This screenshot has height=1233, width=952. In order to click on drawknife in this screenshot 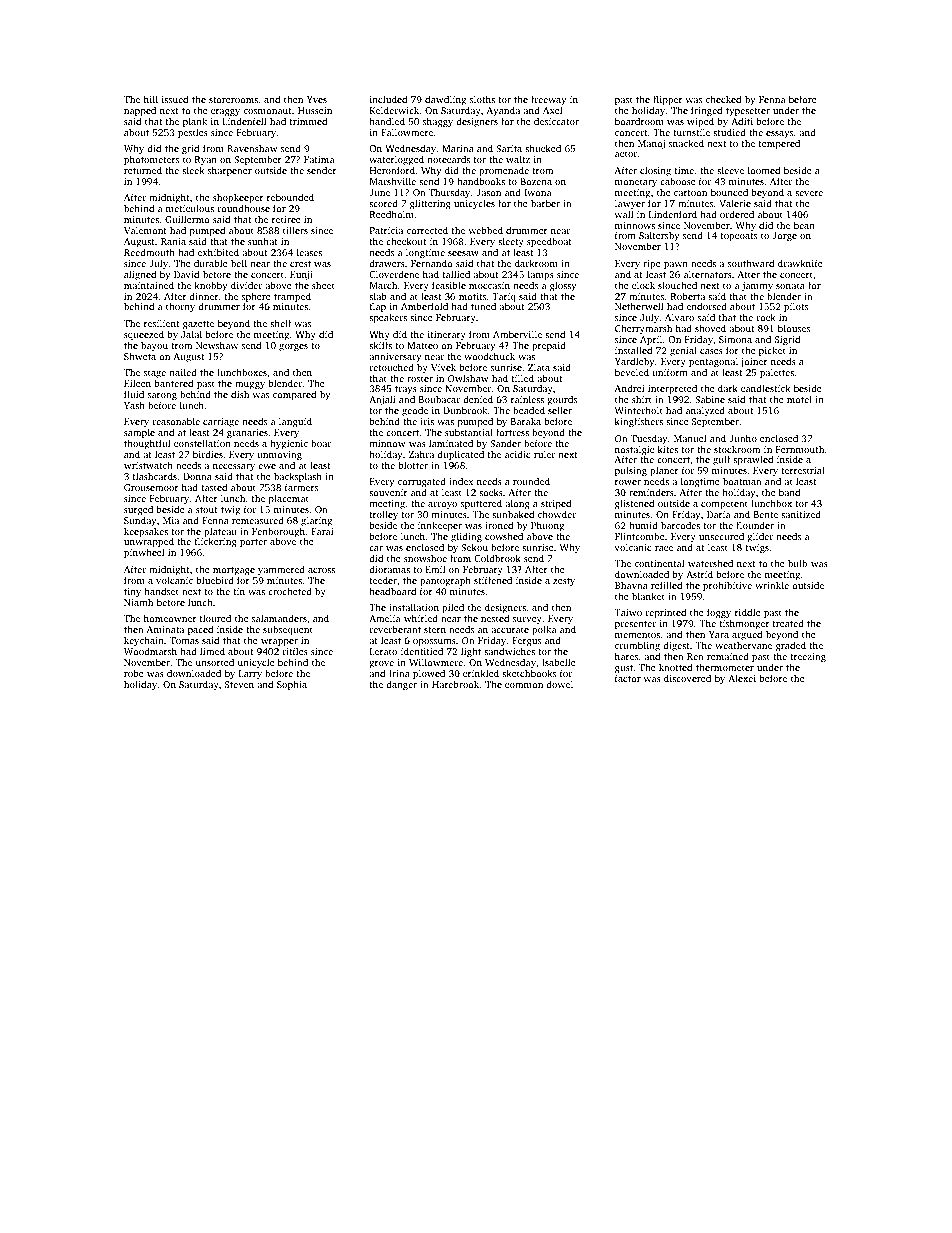, I will do `click(800, 263)`.
